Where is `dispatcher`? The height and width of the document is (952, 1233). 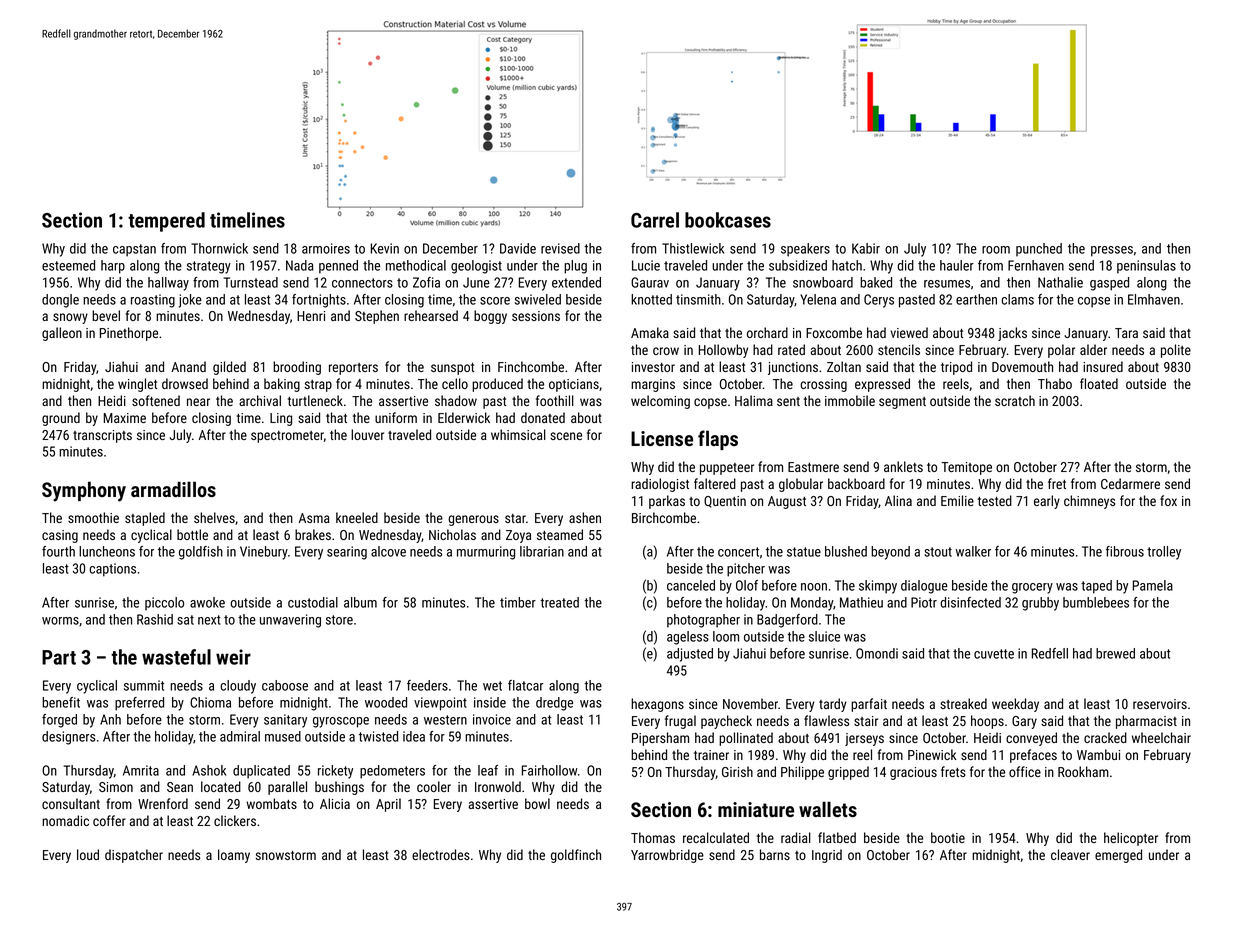
dispatcher is located at coordinates (134, 856).
